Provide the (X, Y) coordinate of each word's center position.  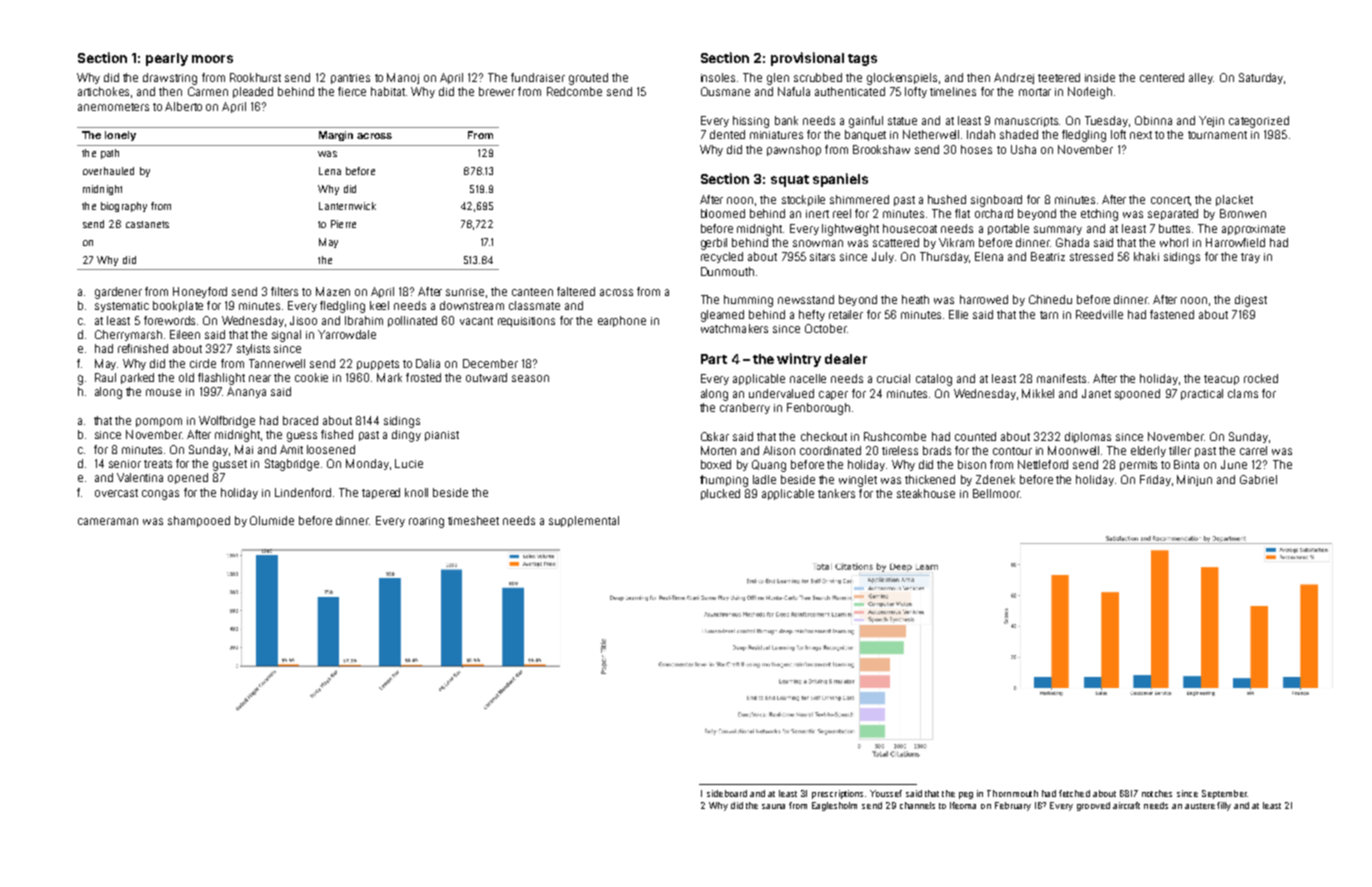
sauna (773, 806)
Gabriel (1258, 479)
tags (862, 60)
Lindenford (303, 492)
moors (212, 59)
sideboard (727, 793)
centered (1162, 77)
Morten (718, 450)
